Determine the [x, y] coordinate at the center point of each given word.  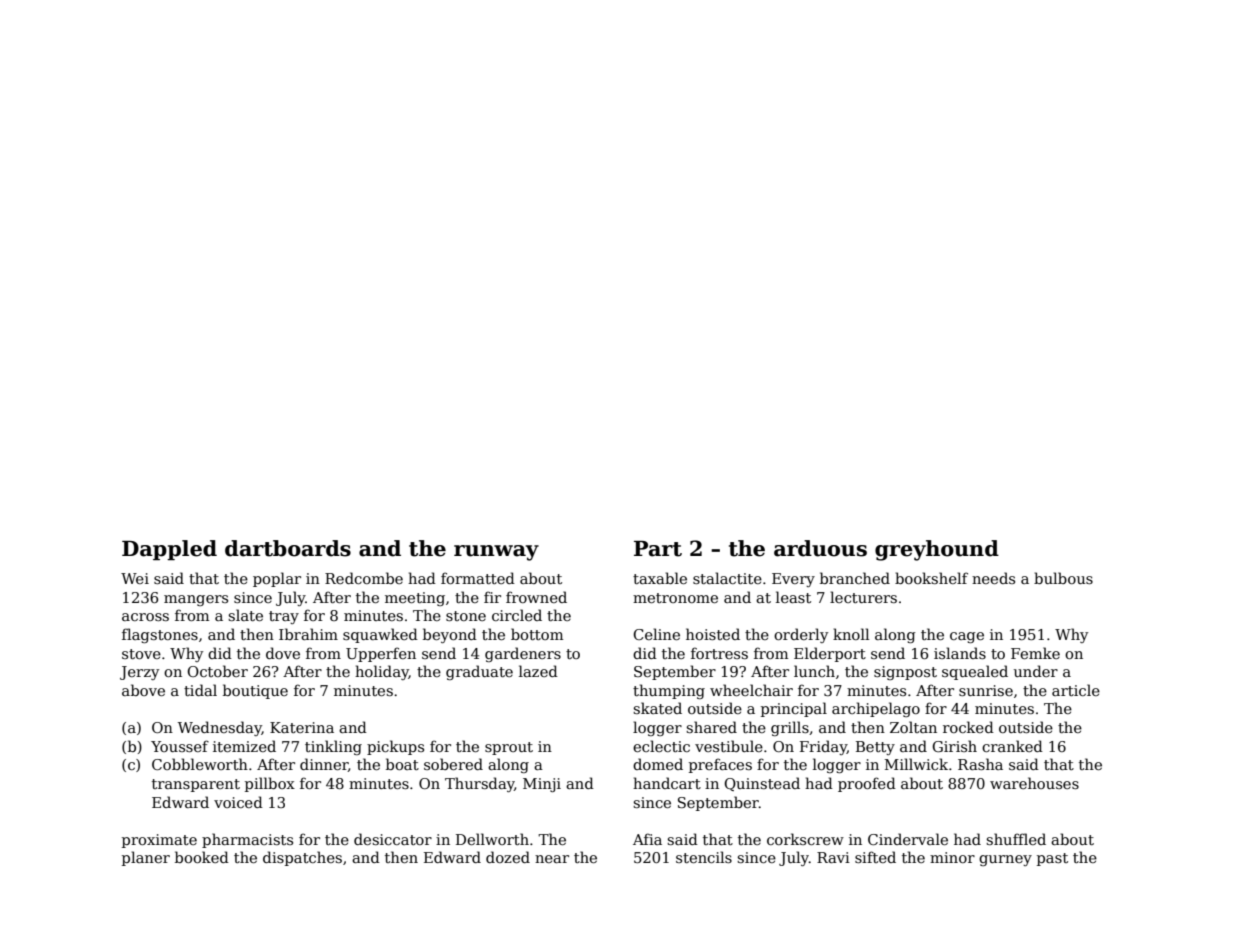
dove [283, 653]
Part [658, 549]
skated [657, 708]
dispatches [302, 858]
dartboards [288, 548]
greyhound [937, 550]
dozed [508, 857]
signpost [905, 673]
